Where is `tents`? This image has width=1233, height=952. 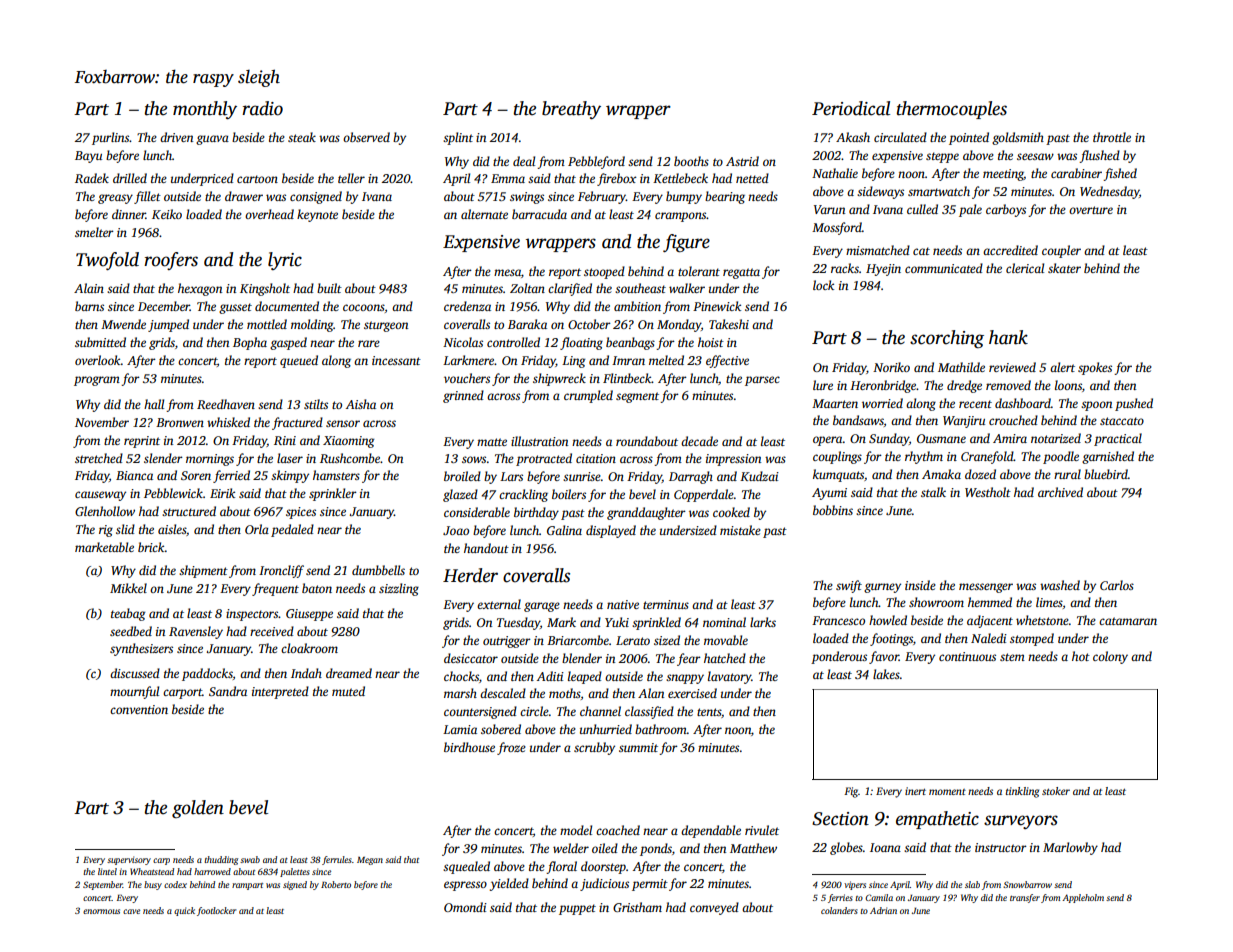
tents is located at coordinates (709, 712).
